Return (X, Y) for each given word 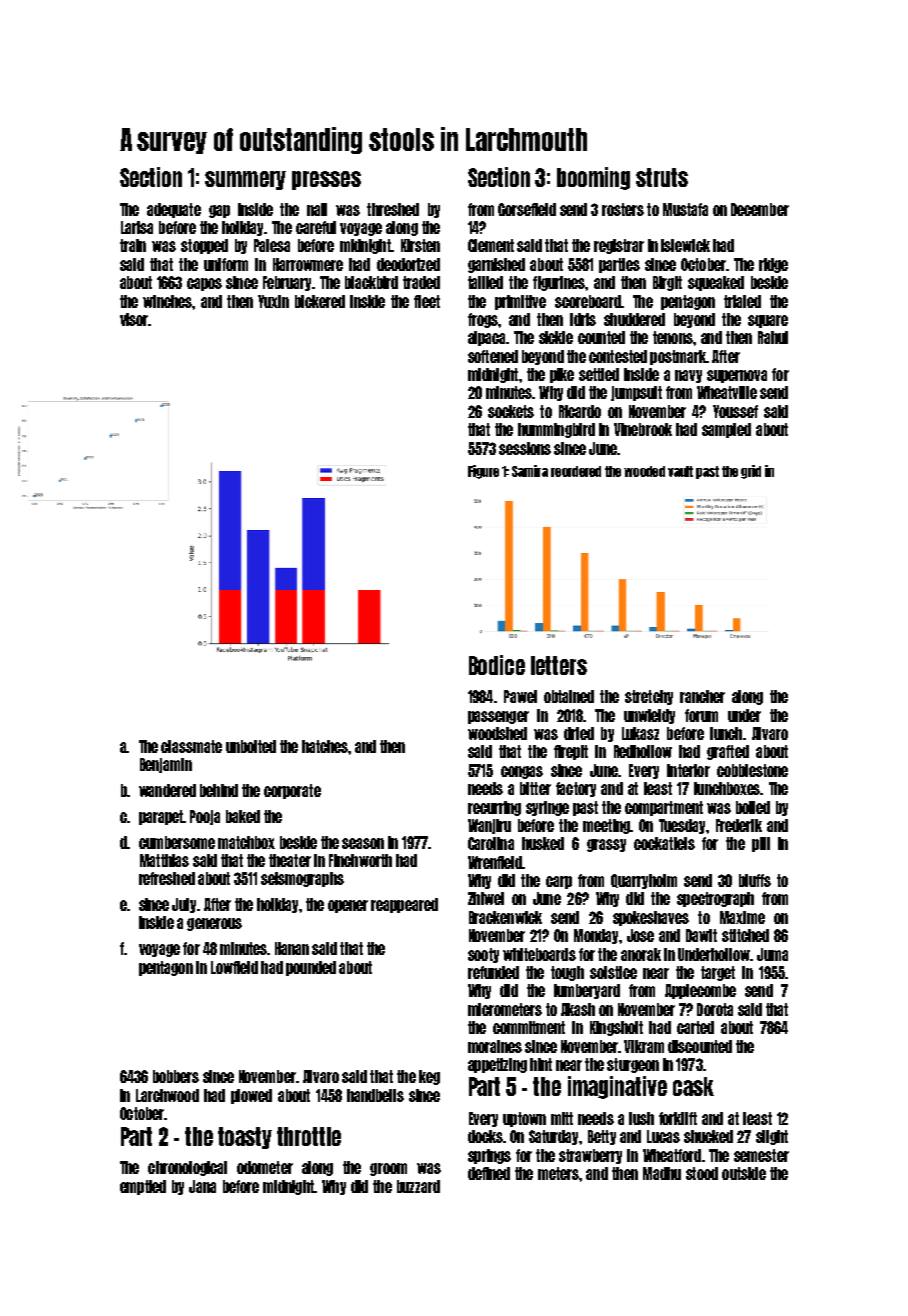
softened (493, 356)
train (133, 245)
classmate (191, 746)
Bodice (497, 665)
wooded (644, 471)
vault (680, 471)
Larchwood (167, 1095)
